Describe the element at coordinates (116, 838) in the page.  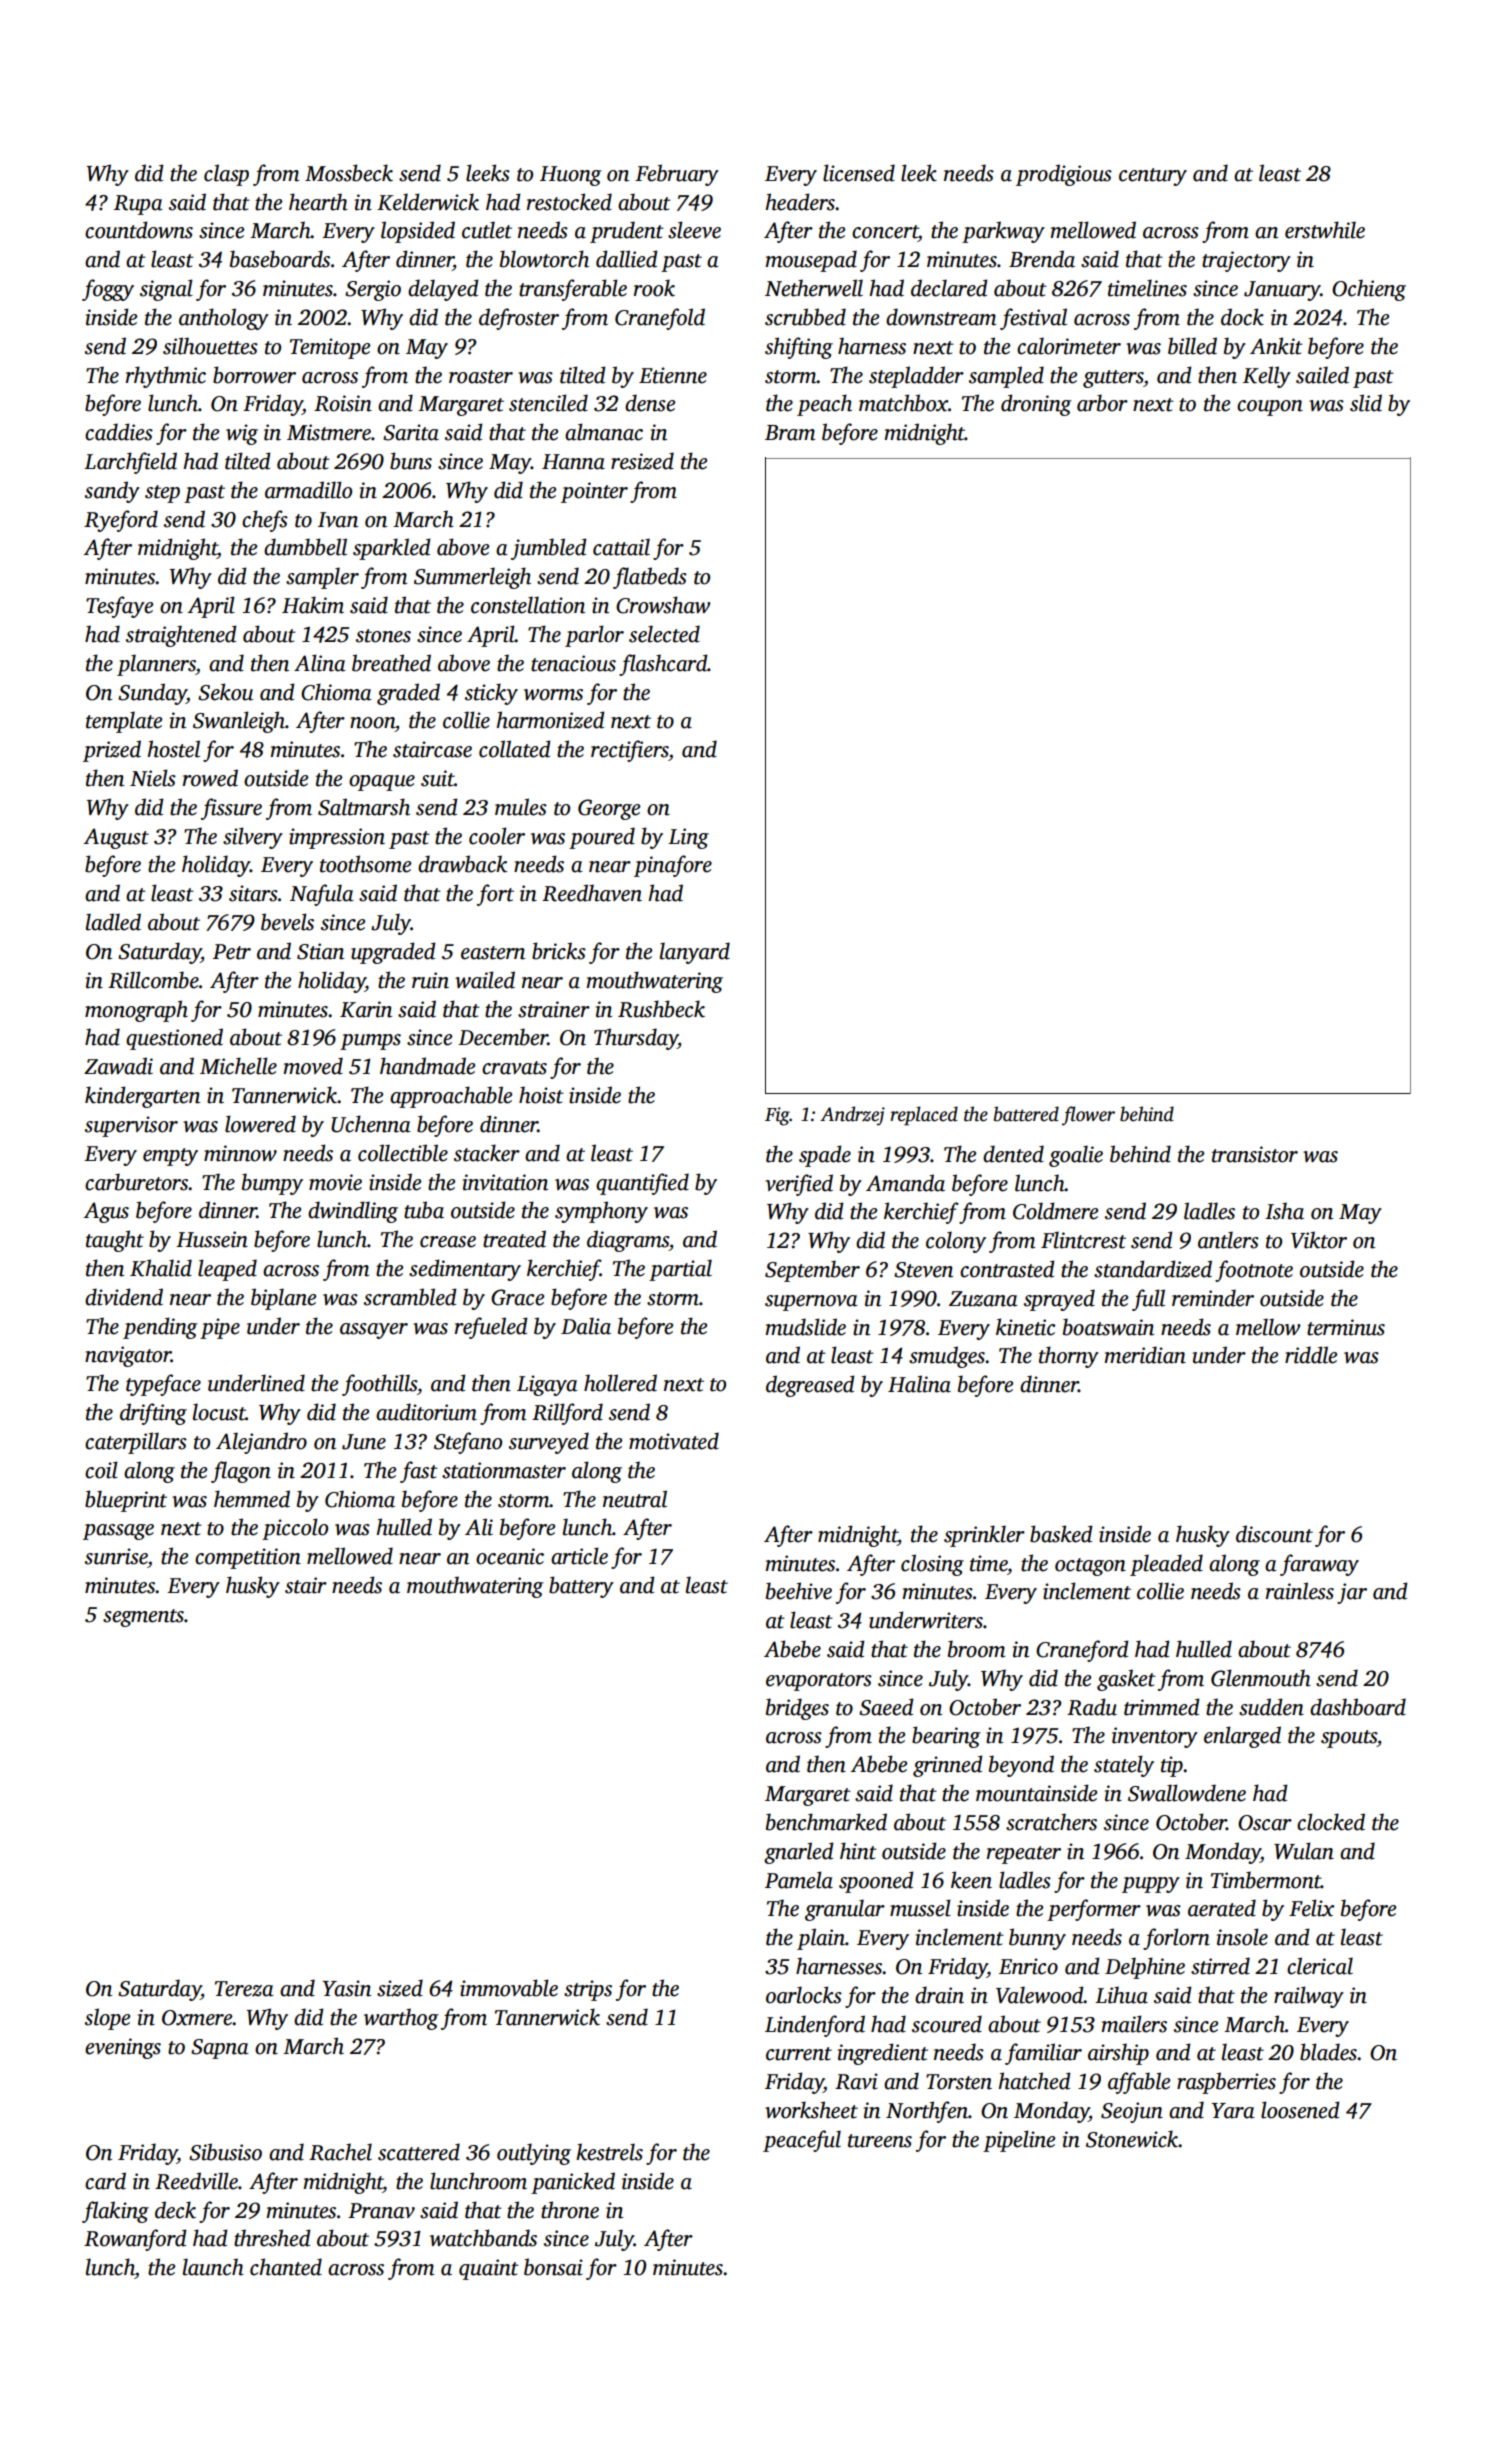
I see `August` at that location.
